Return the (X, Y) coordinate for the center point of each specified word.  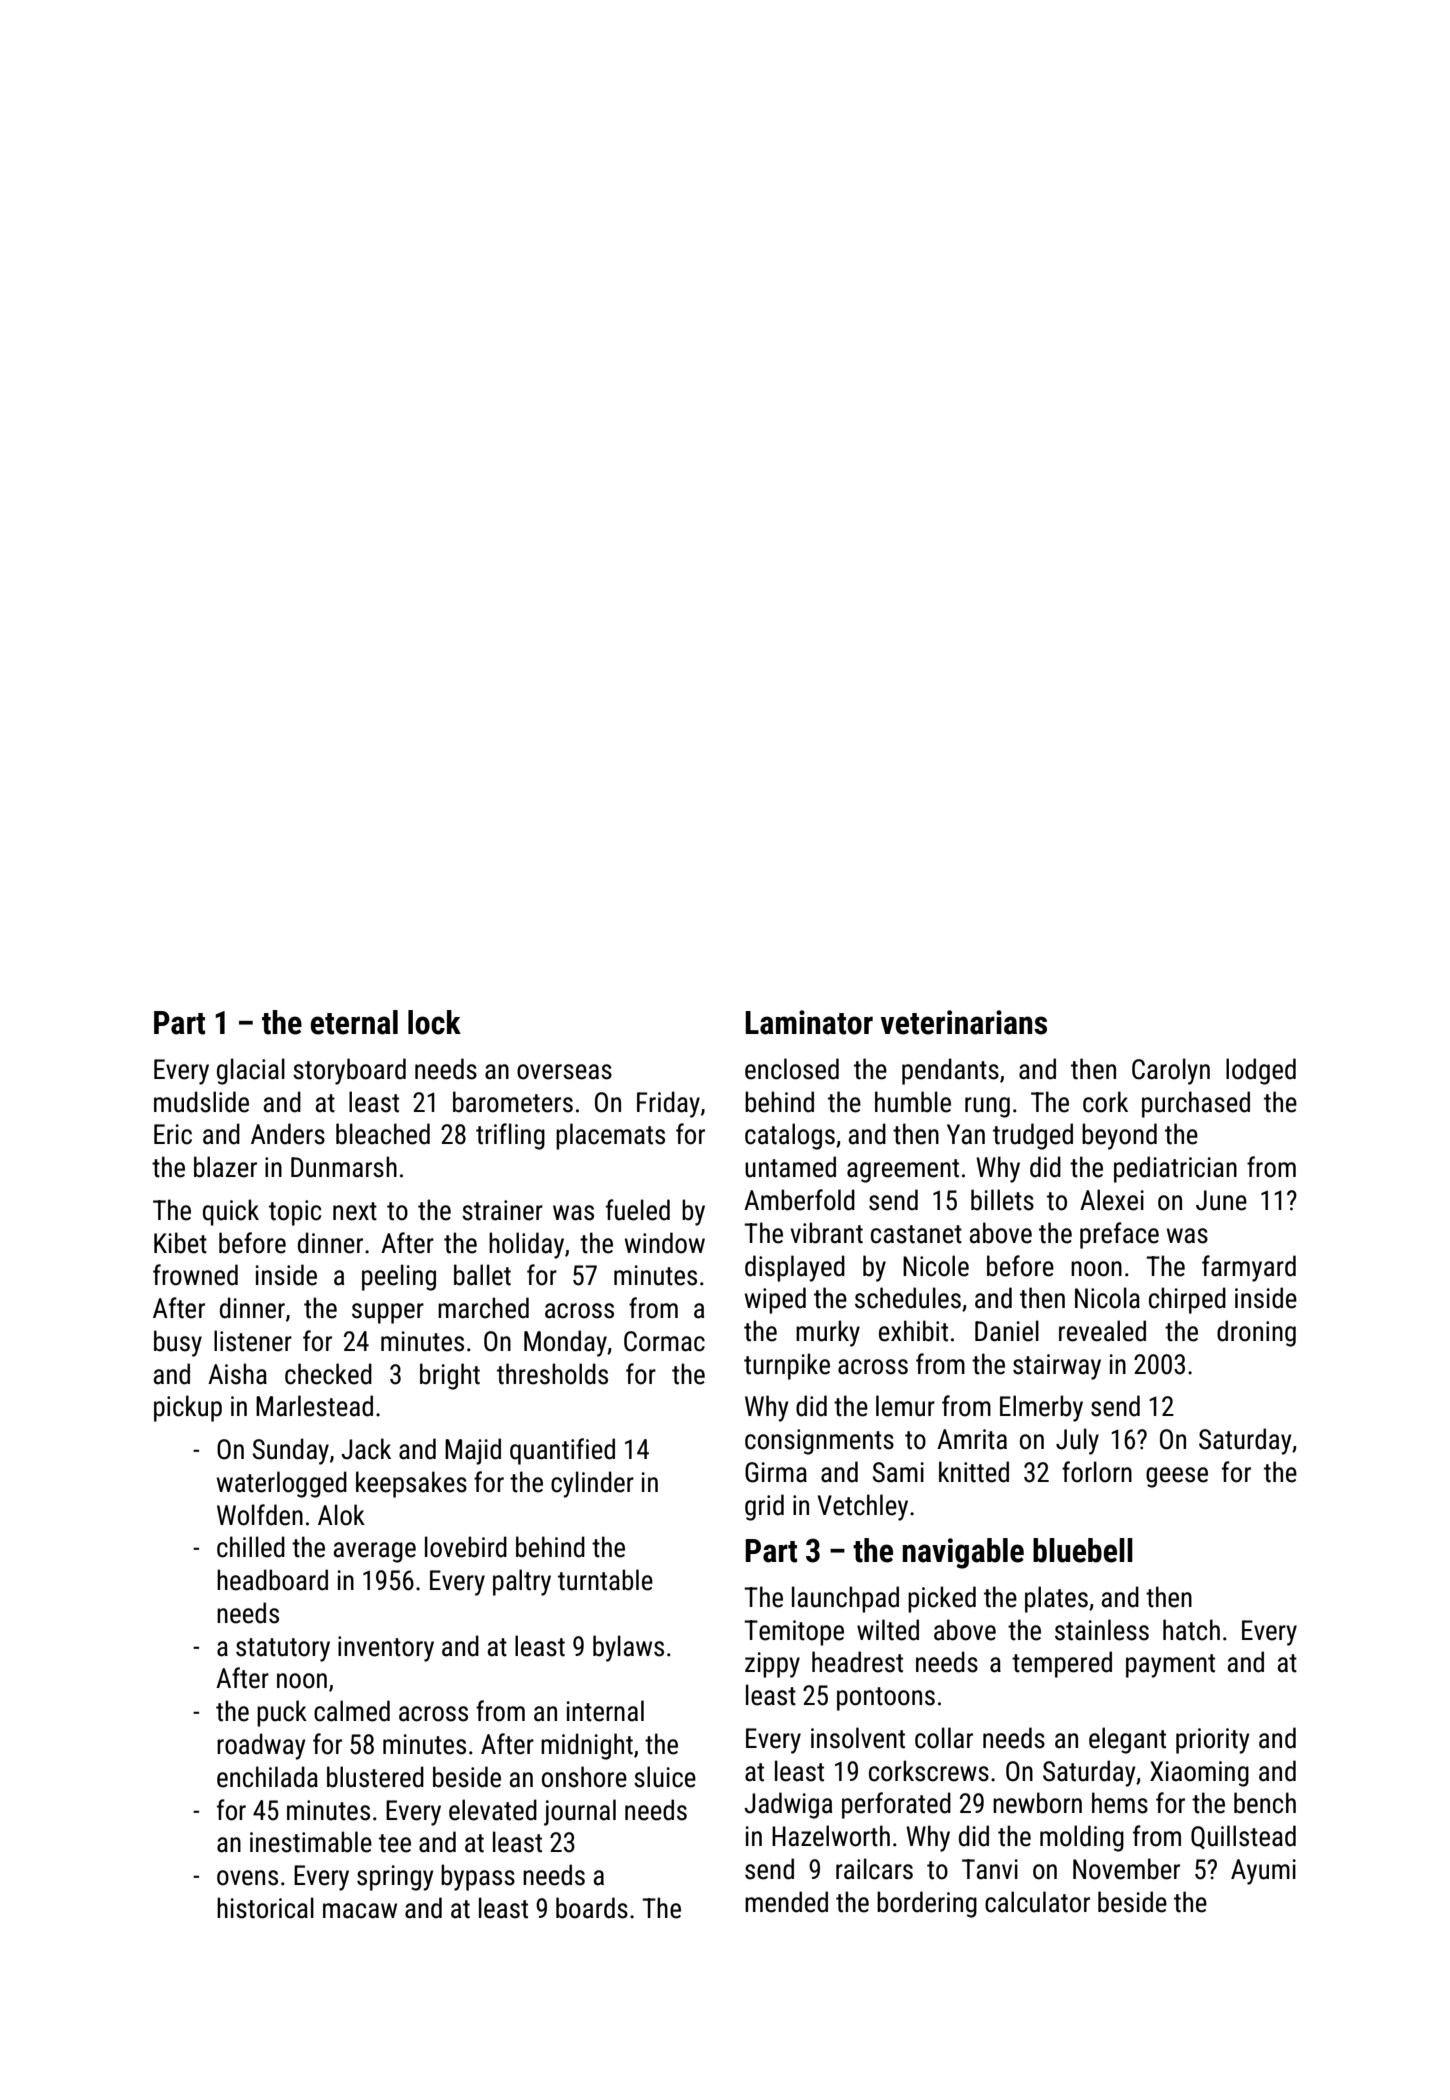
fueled (638, 1210)
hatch (1191, 1630)
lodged (1261, 1071)
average (375, 1552)
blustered (375, 1777)
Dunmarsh (344, 1167)
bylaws (628, 1648)
